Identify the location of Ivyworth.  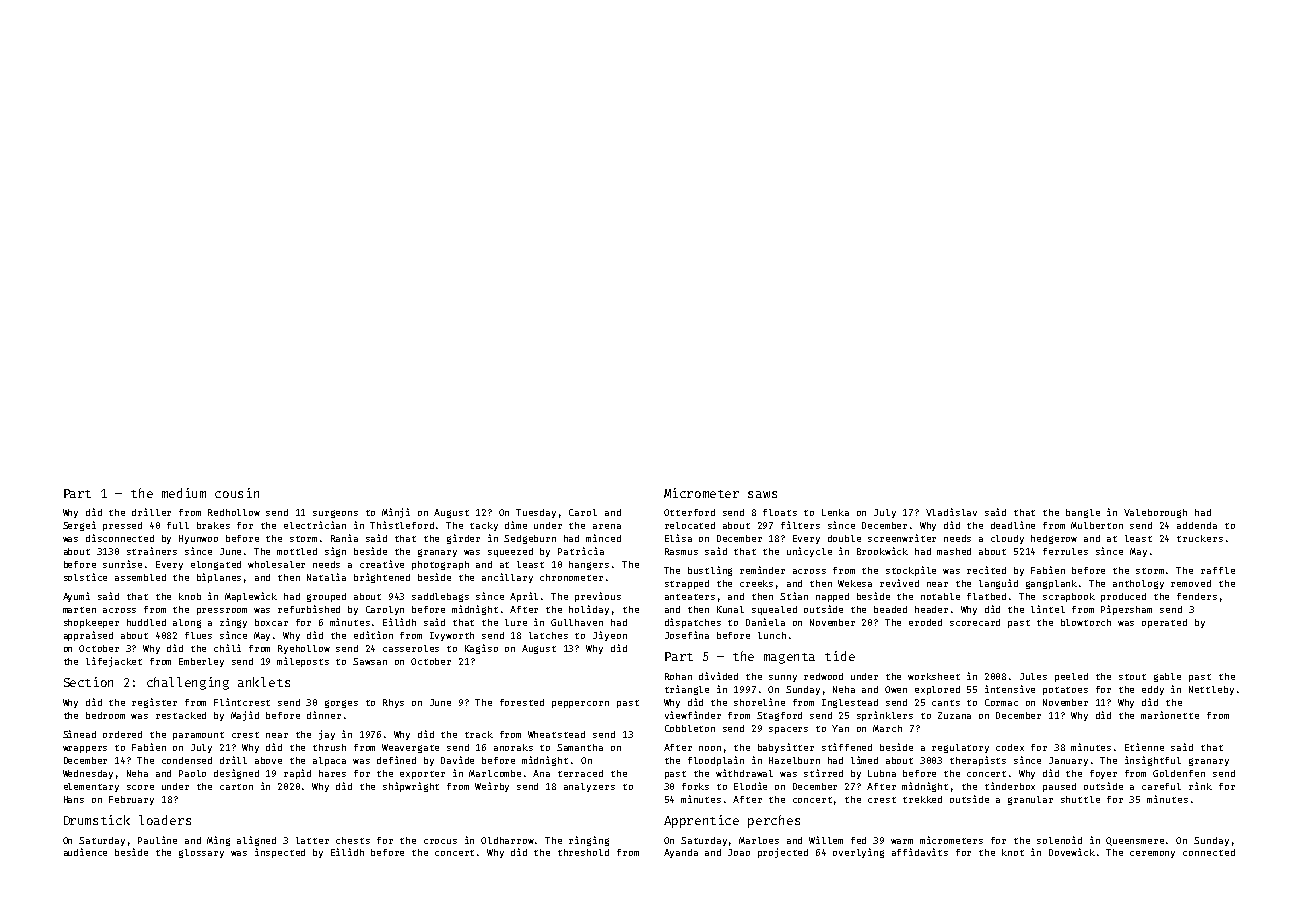
(452, 636).
